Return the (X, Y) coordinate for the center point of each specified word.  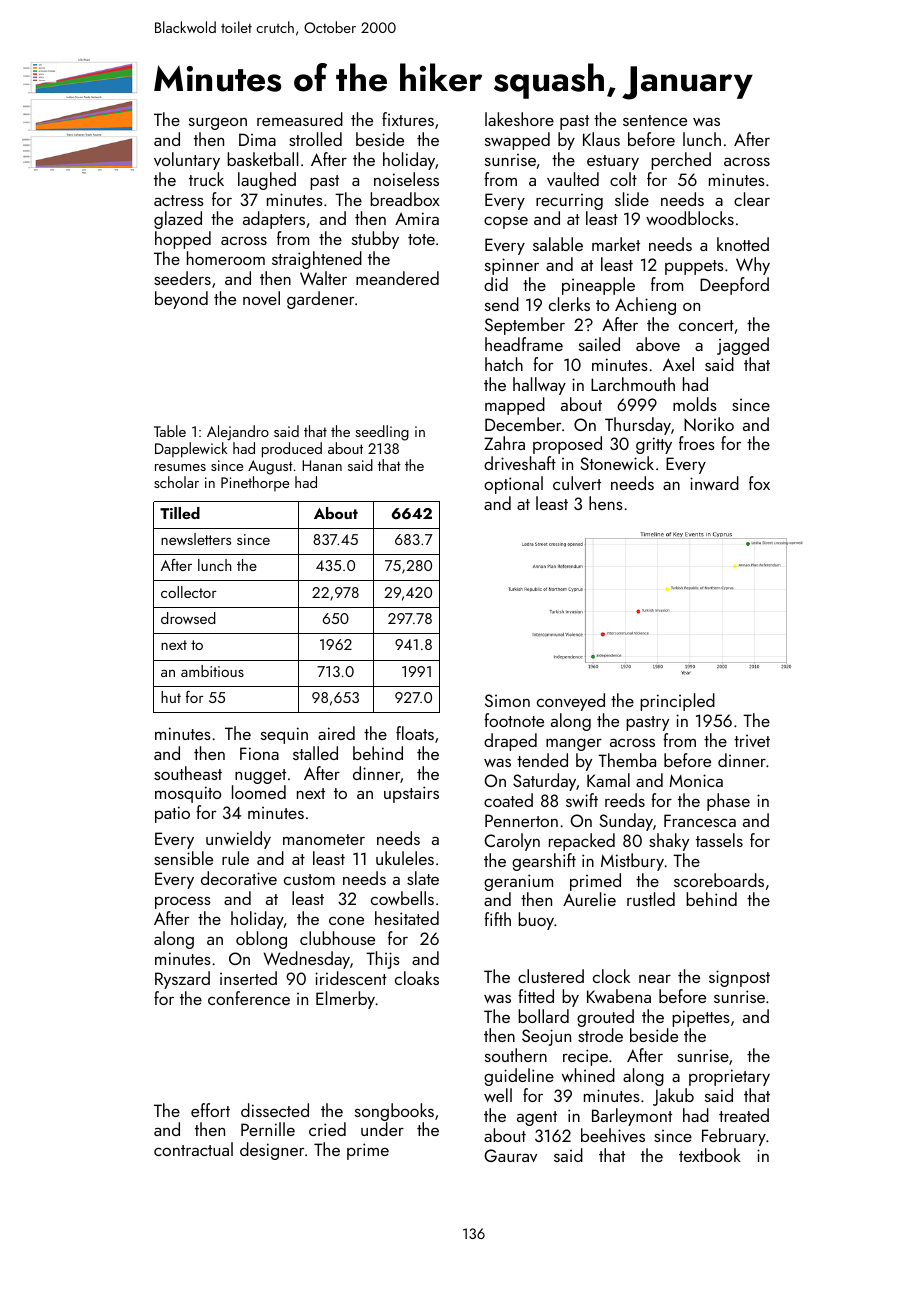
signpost (739, 978)
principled (677, 702)
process (183, 903)
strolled (315, 139)
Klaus (601, 139)
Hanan (322, 465)
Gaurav (510, 1155)
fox (759, 483)
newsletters (196, 539)
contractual (193, 1149)
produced (292, 450)
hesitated (407, 918)
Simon (507, 700)
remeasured (300, 119)
